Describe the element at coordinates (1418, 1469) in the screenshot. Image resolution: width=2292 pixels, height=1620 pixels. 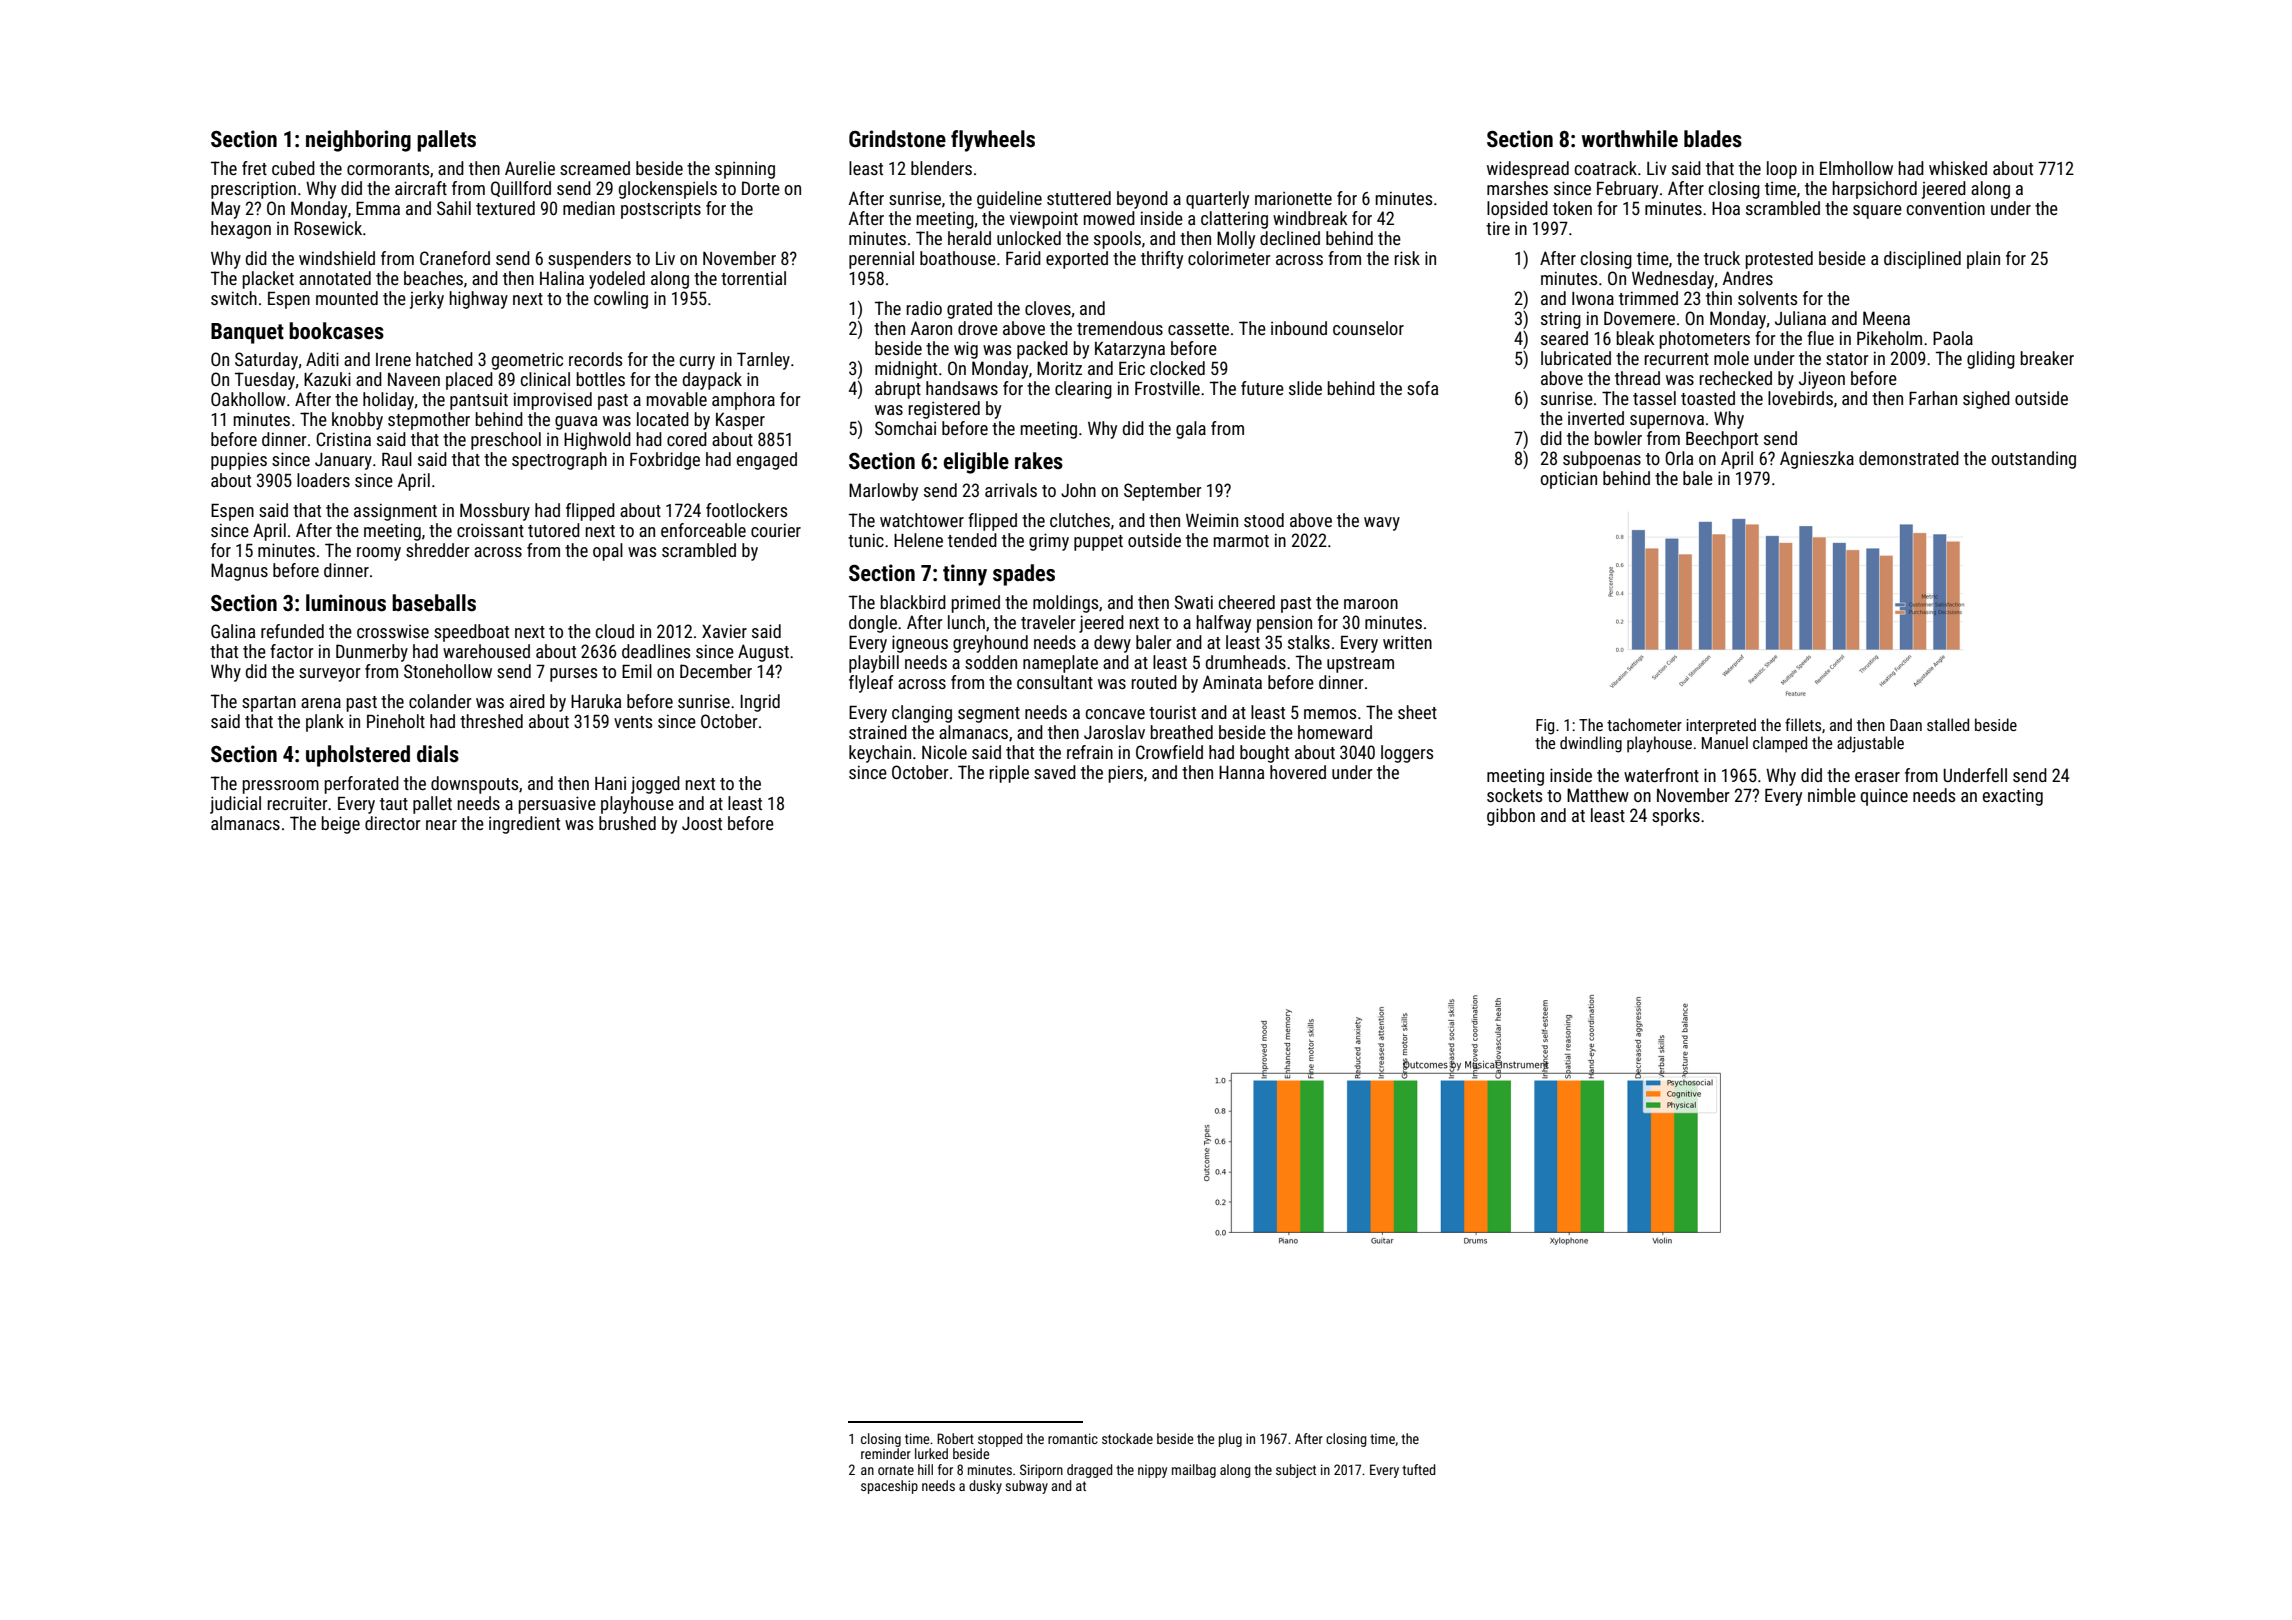
I see `tufted` at that location.
